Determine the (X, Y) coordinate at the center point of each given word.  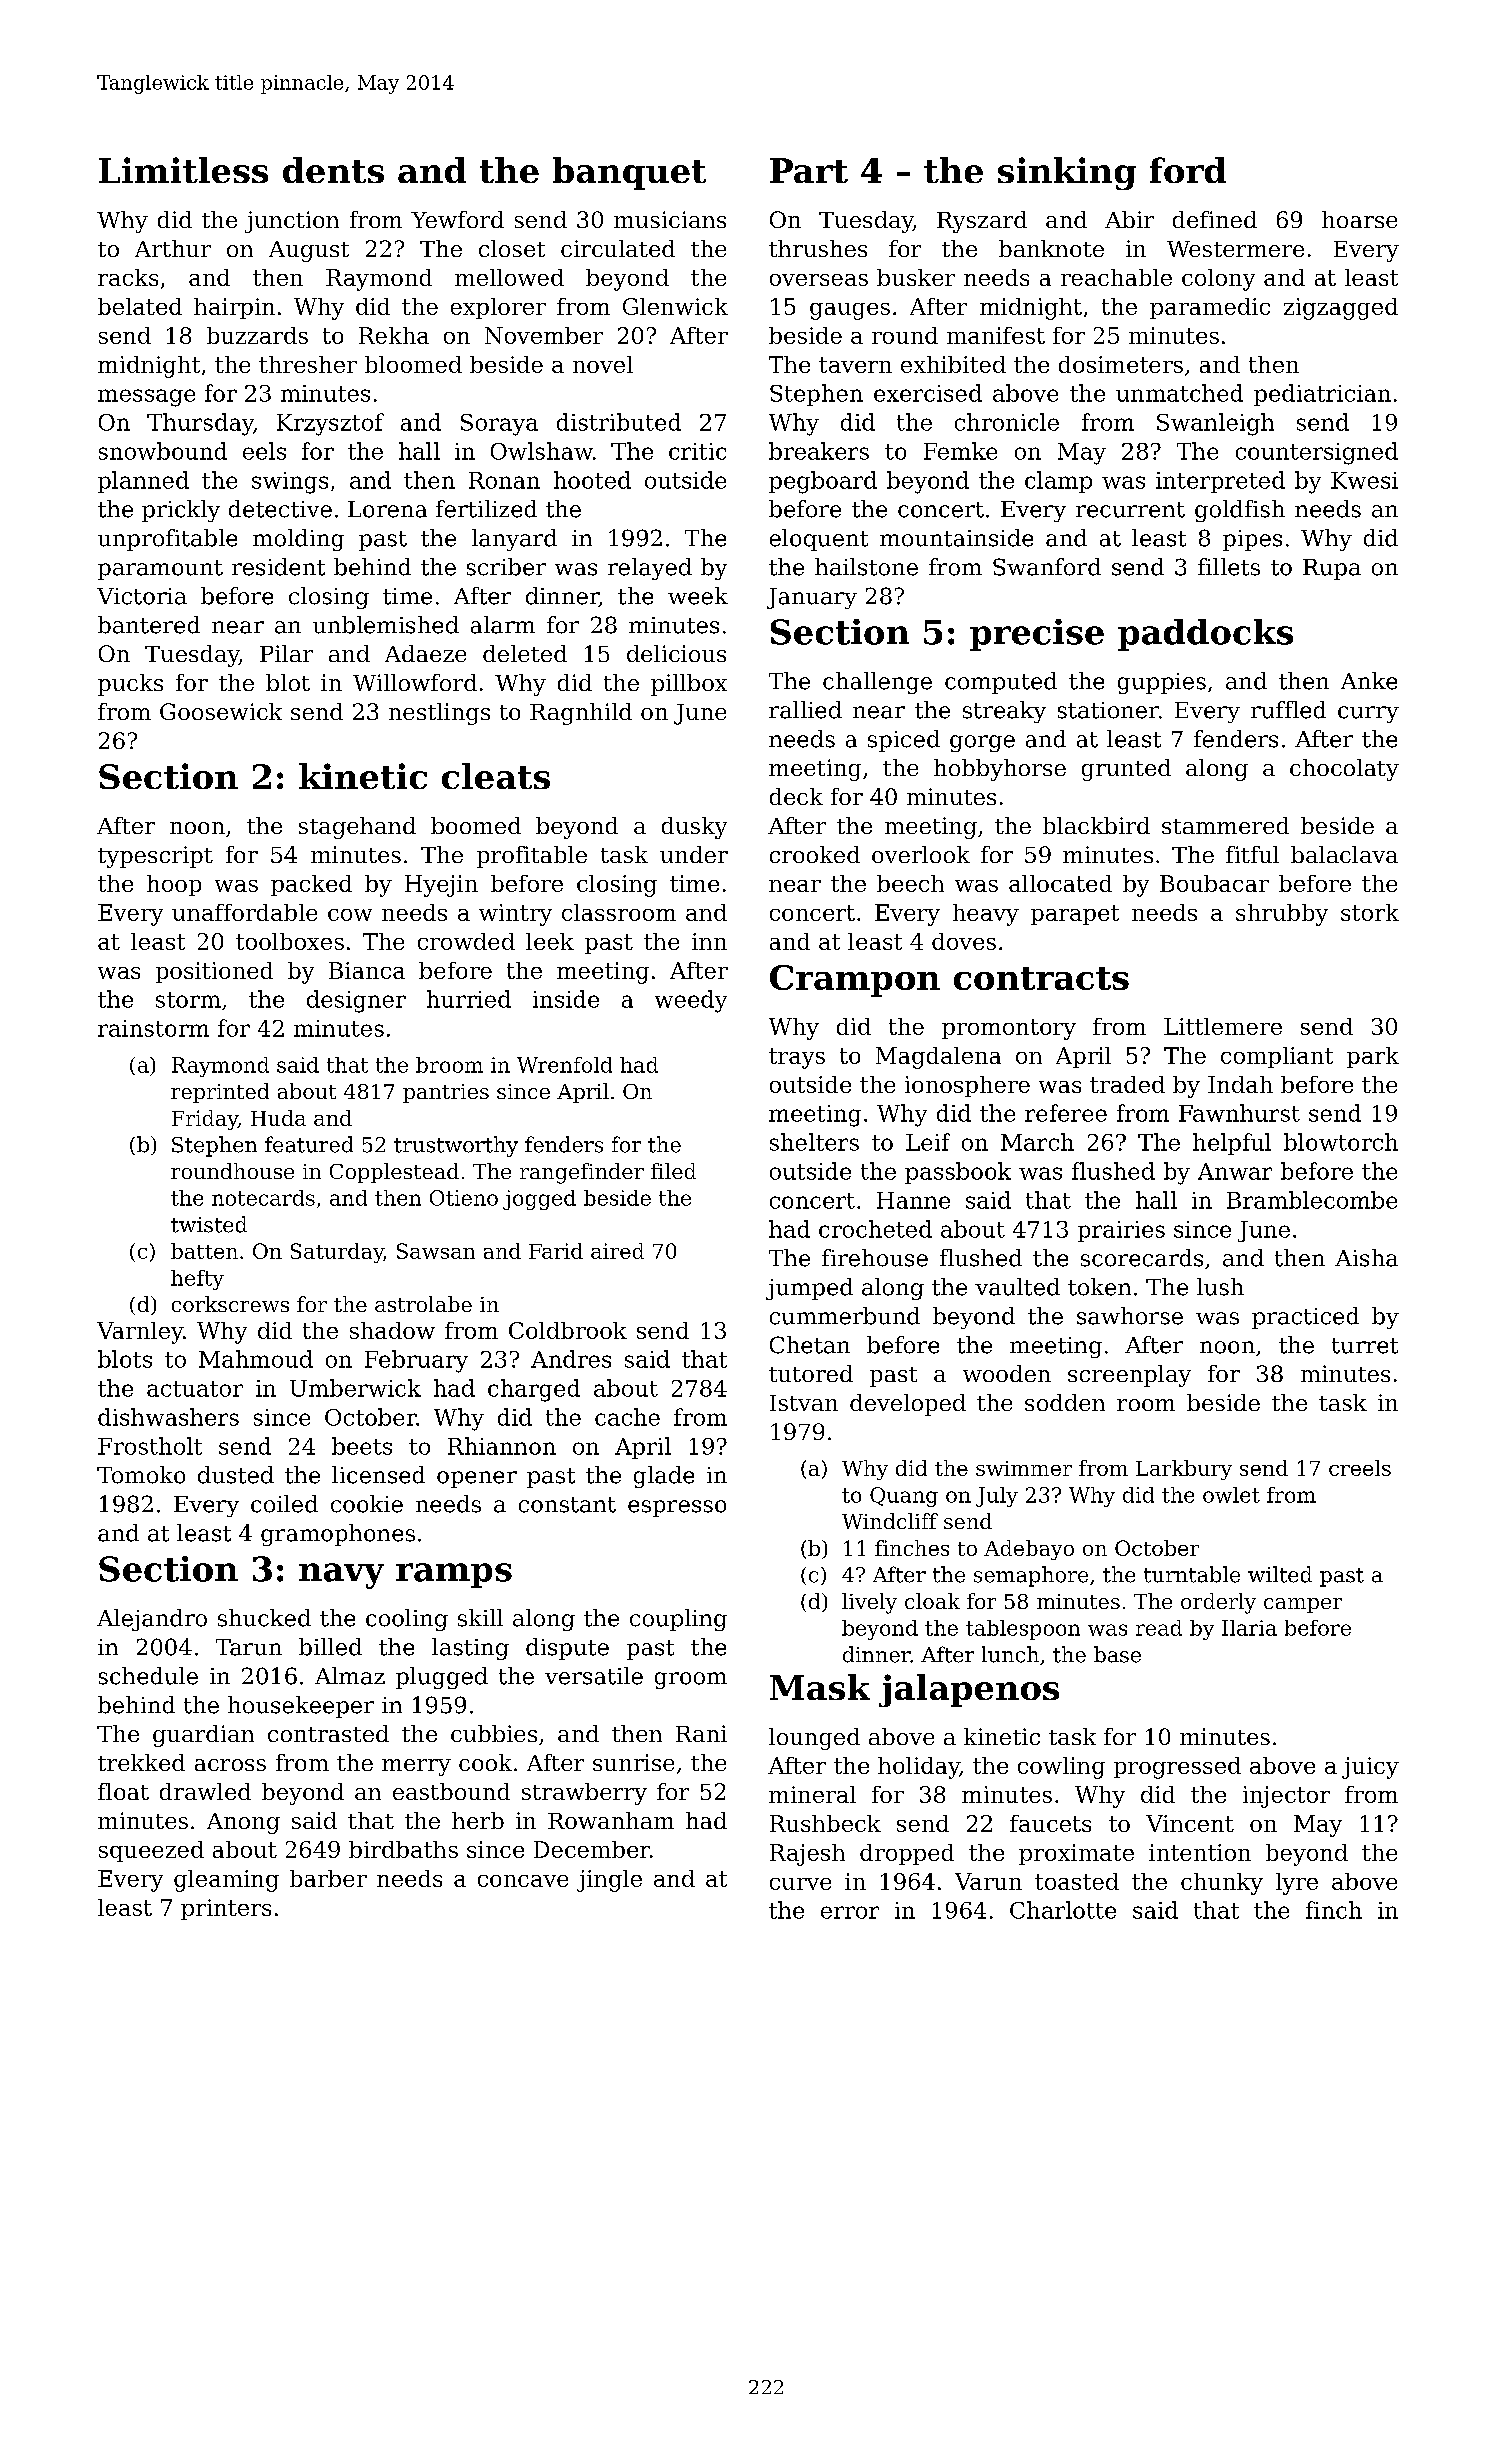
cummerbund (845, 1316)
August (309, 251)
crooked (815, 854)
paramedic (1210, 308)
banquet (629, 173)
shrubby (1282, 915)
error (850, 1912)
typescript (155, 857)
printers (226, 1909)
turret (1365, 1346)
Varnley (140, 1333)
